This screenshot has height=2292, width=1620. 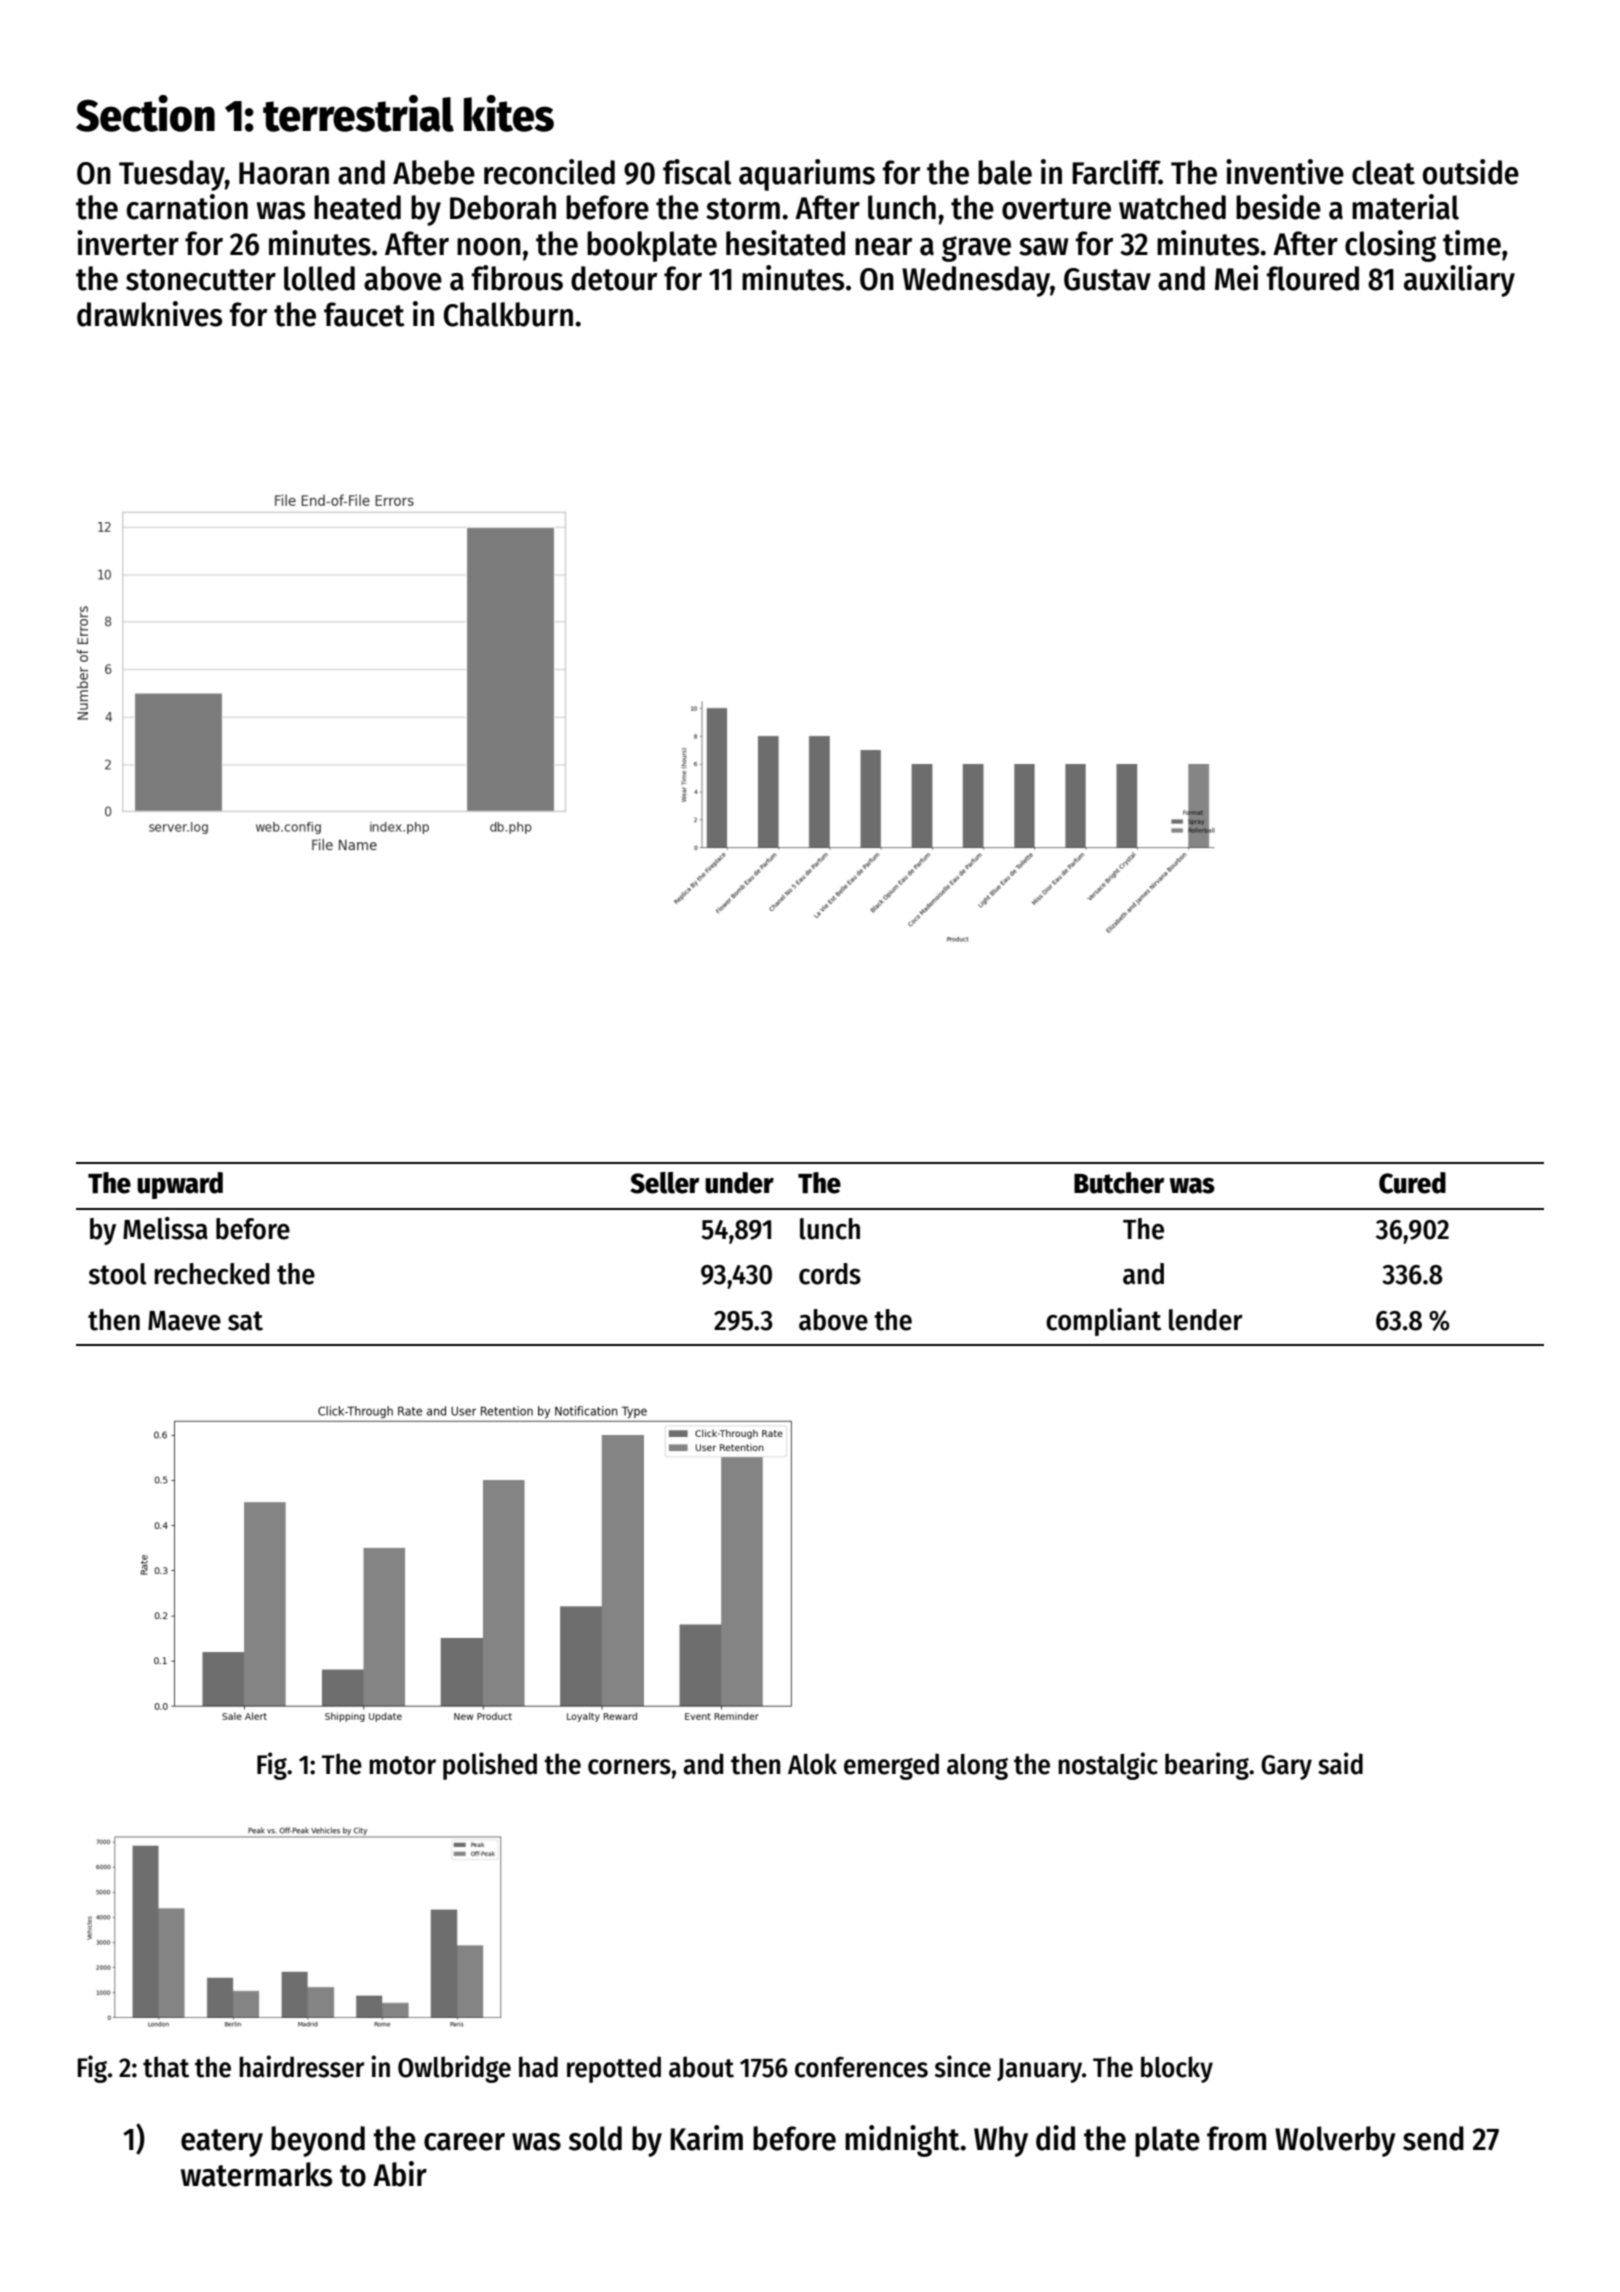 I want to click on under, so click(x=739, y=1183).
